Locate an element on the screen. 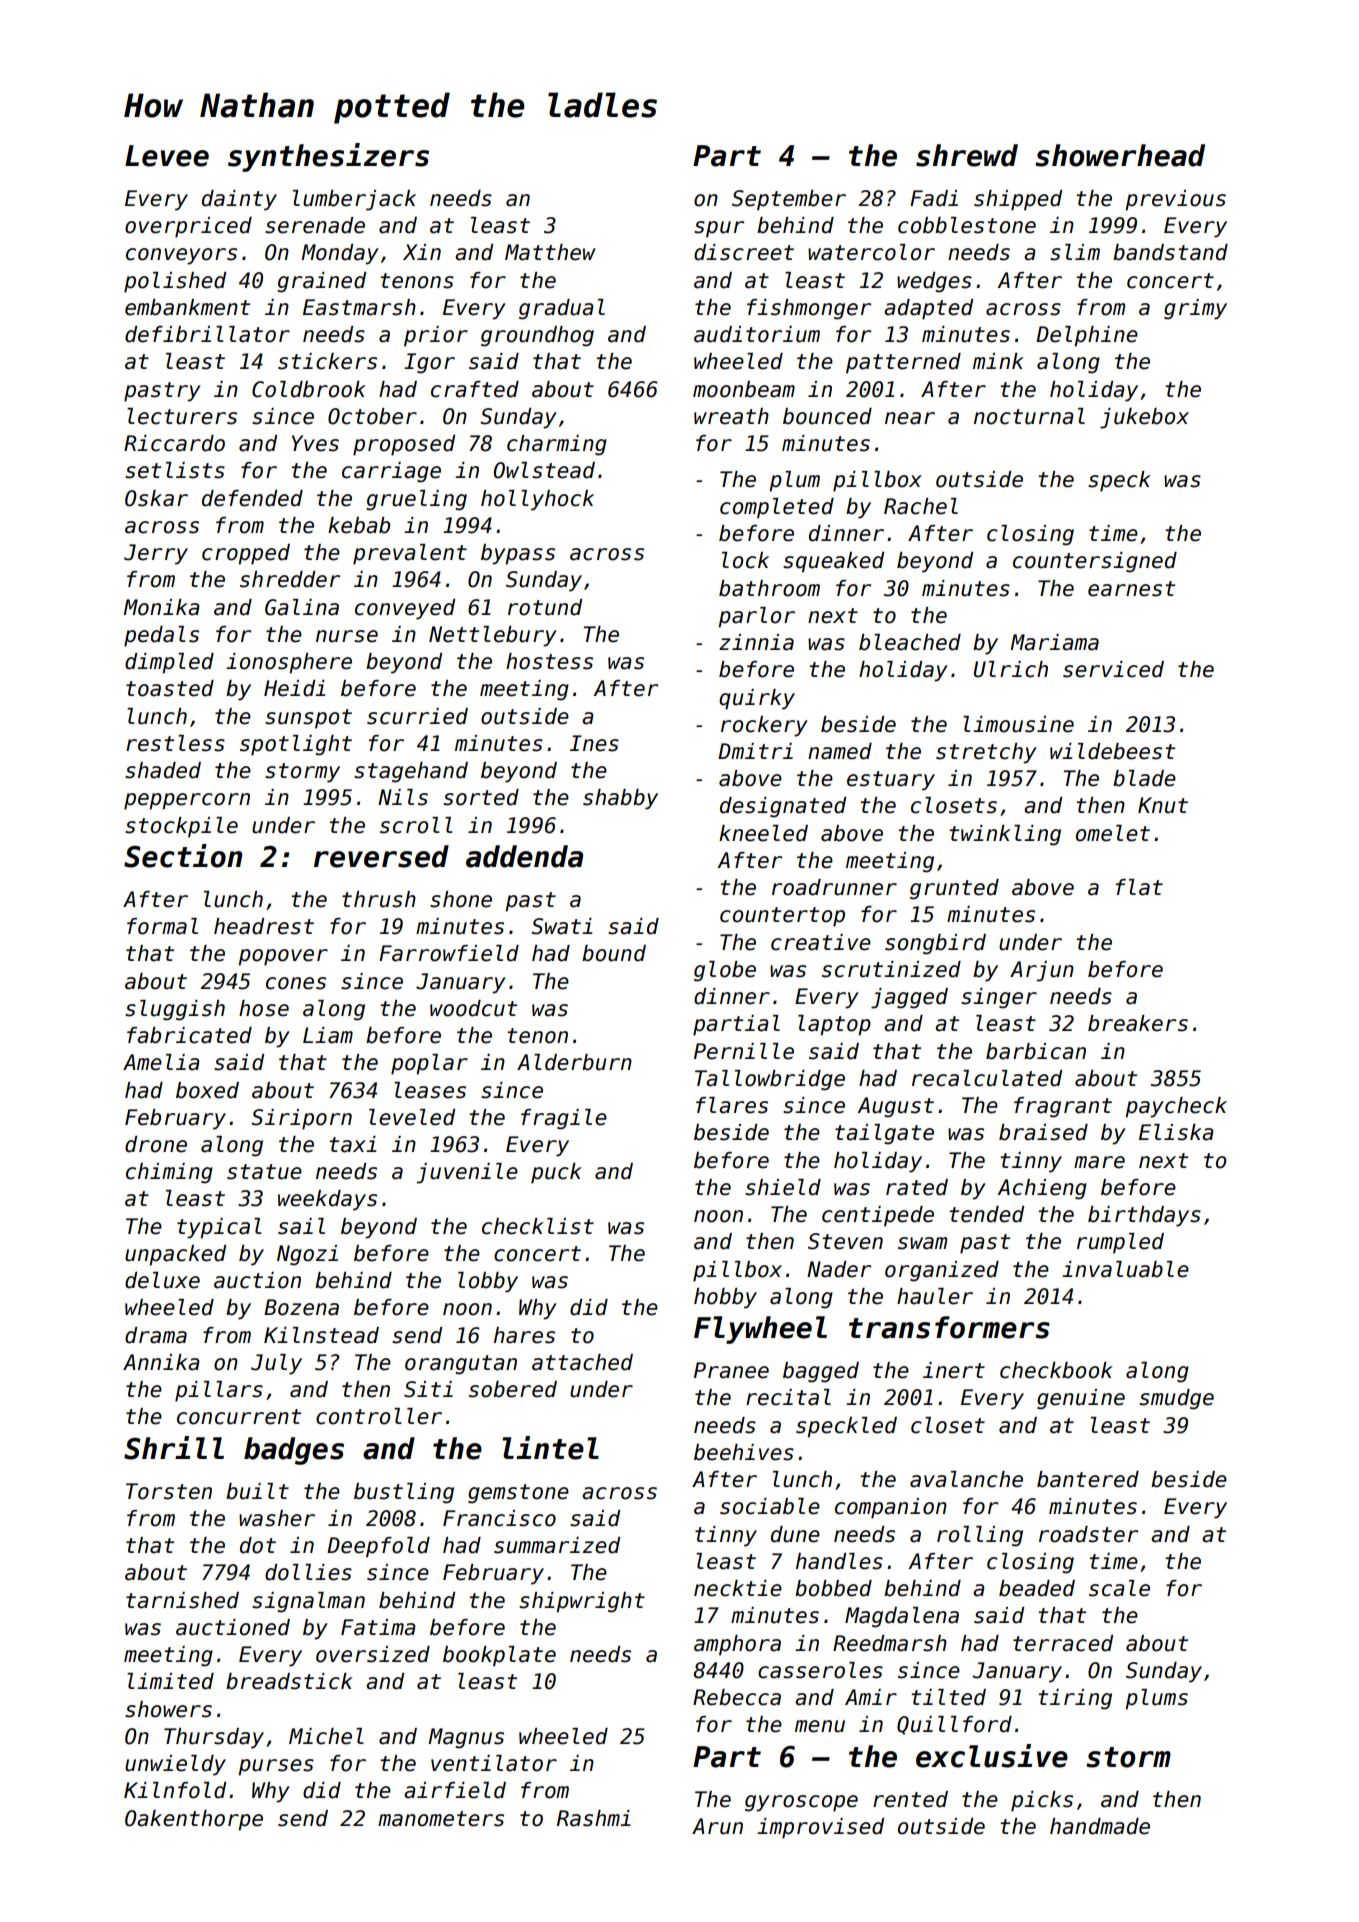 The image size is (1359, 1922). shipped is located at coordinates (1018, 200).
